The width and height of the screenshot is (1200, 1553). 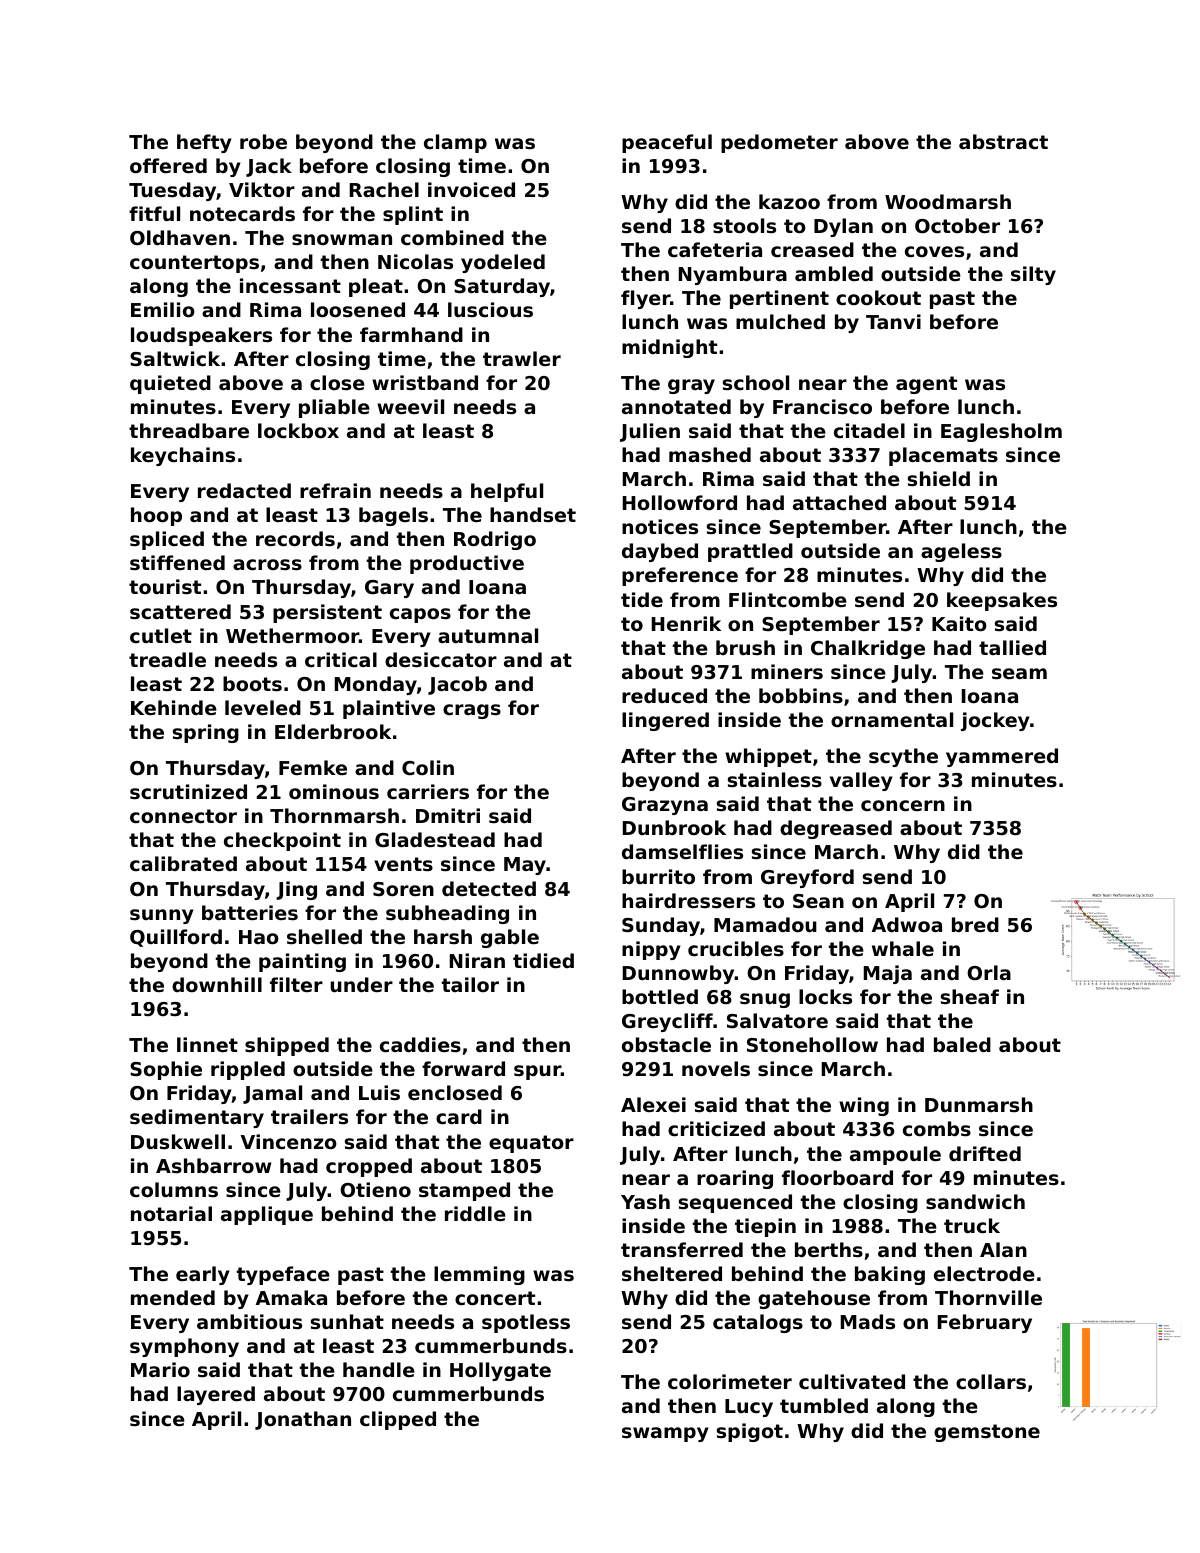 What do you see at coordinates (1019, 674) in the screenshot?
I see `seam` at bounding box center [1019, 674].
